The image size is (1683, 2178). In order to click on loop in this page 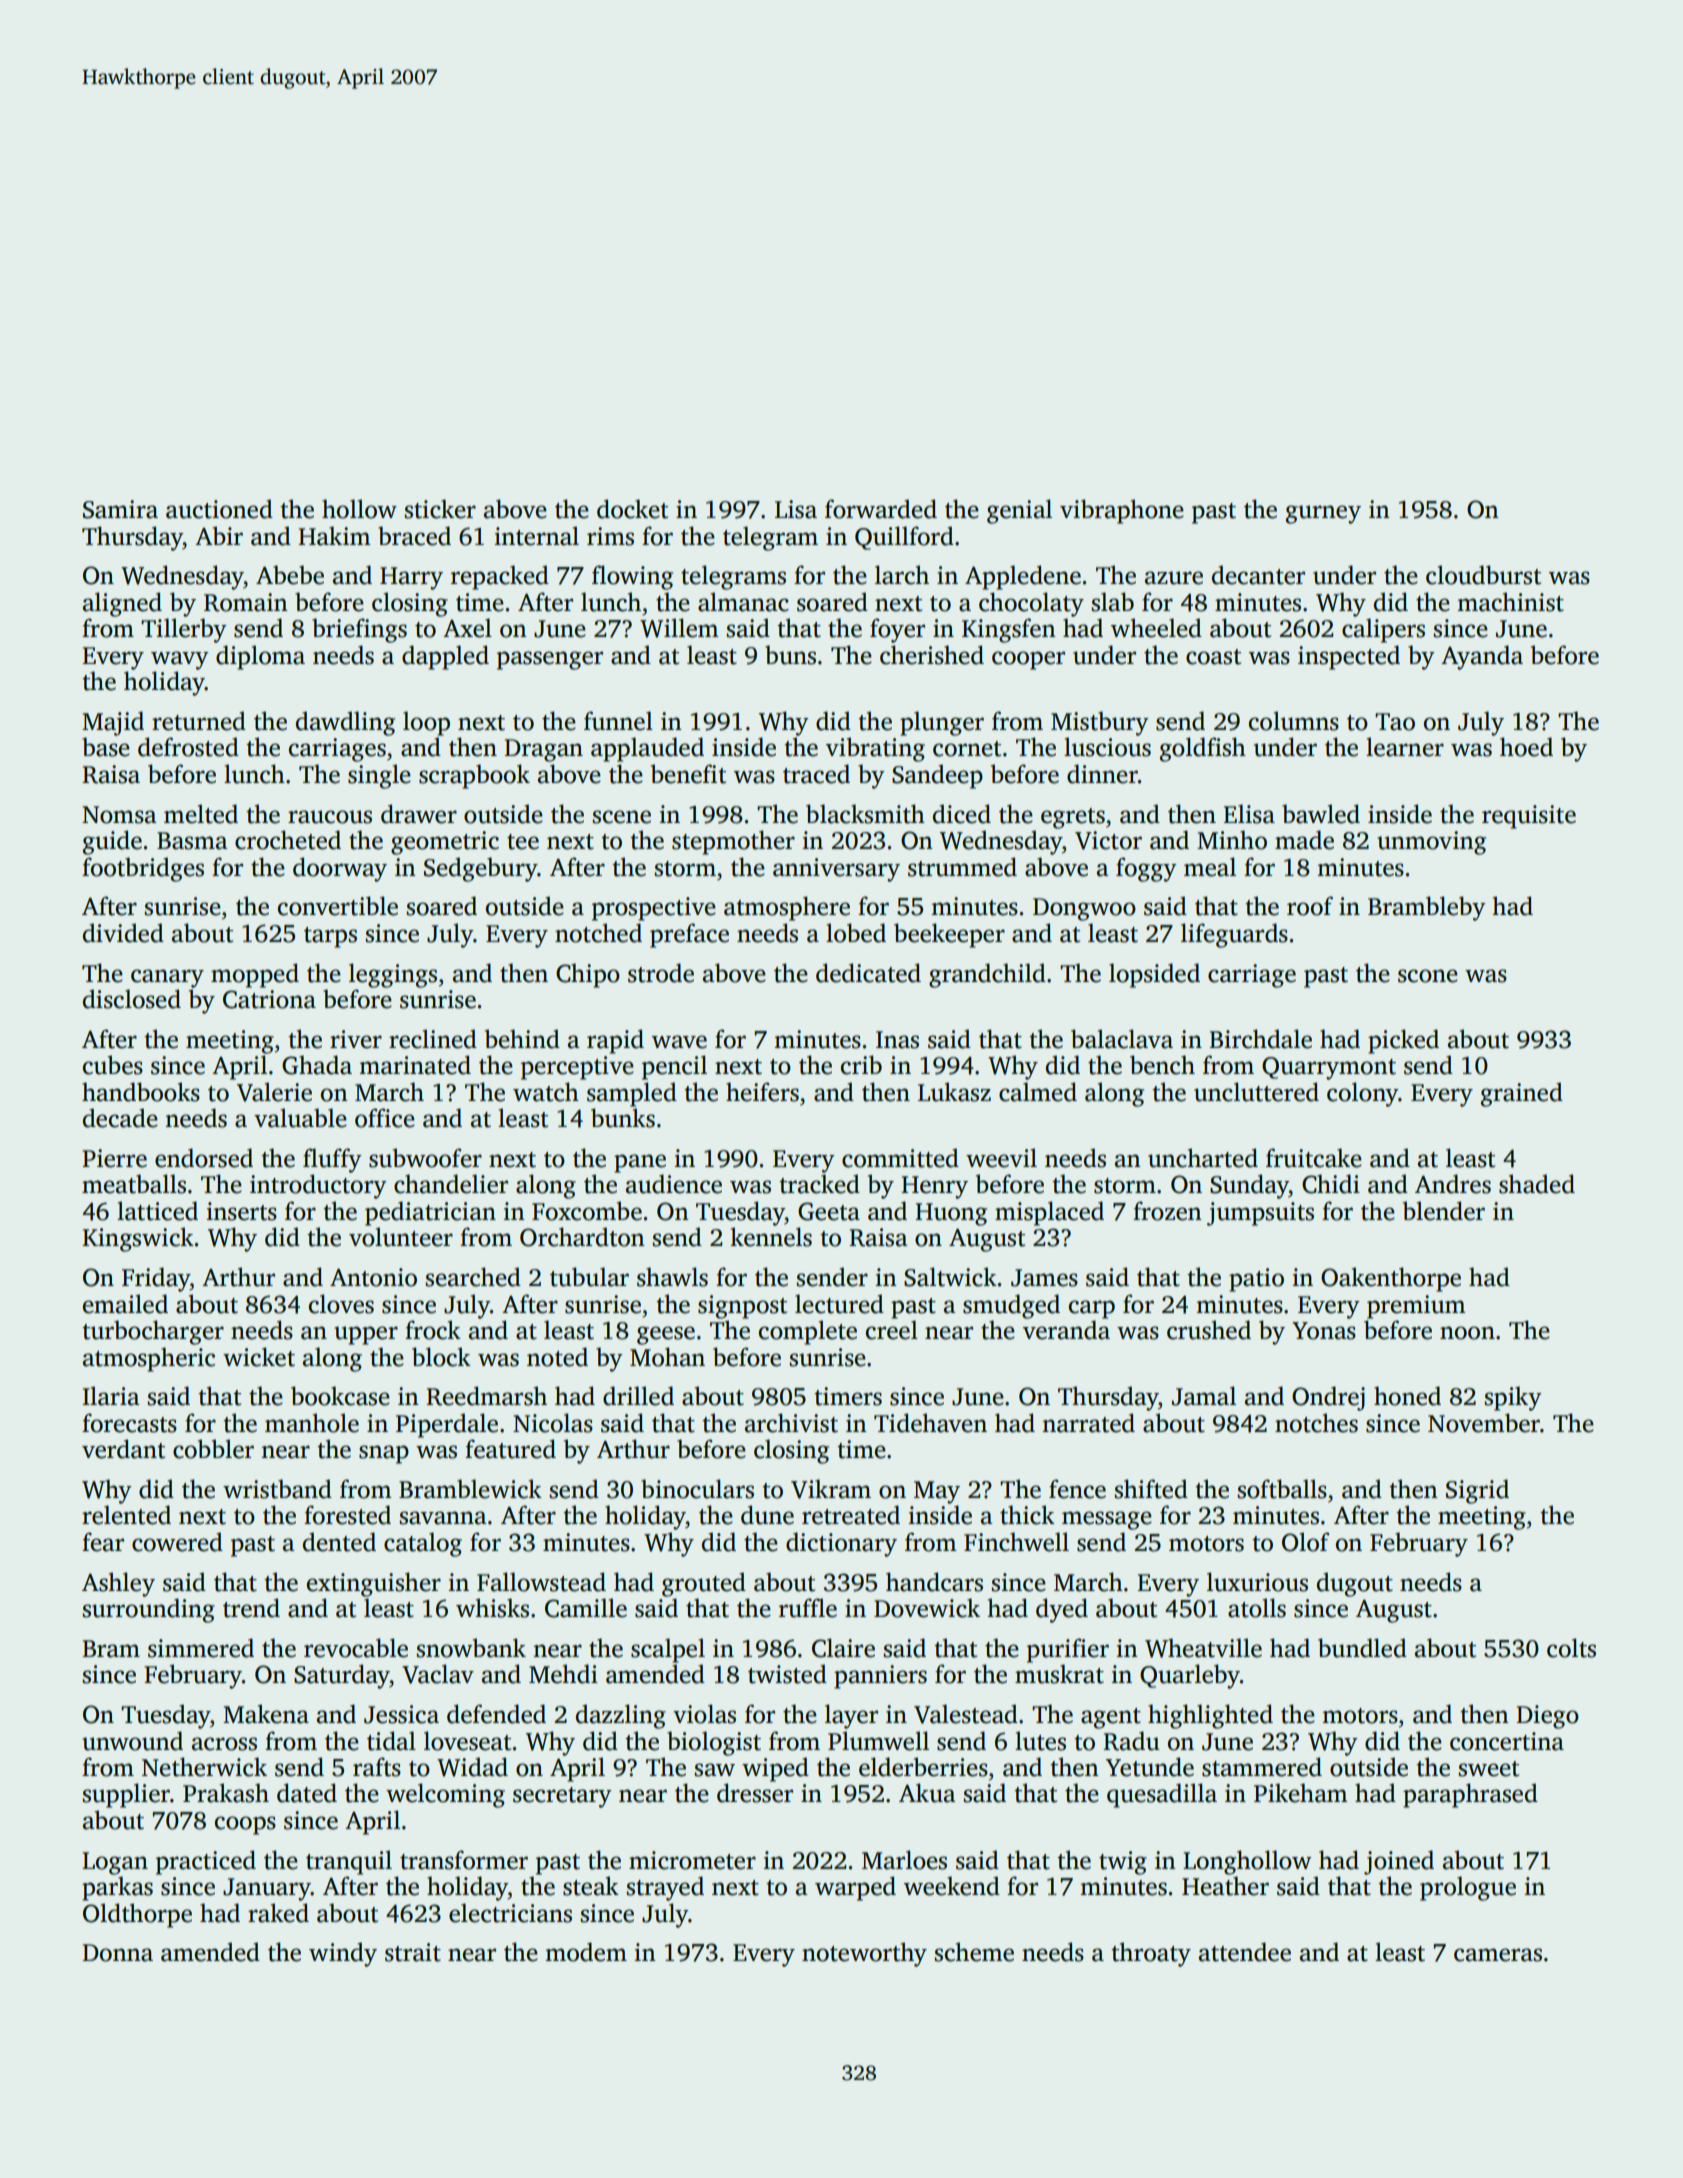, I will do `click(426, 723)`.
